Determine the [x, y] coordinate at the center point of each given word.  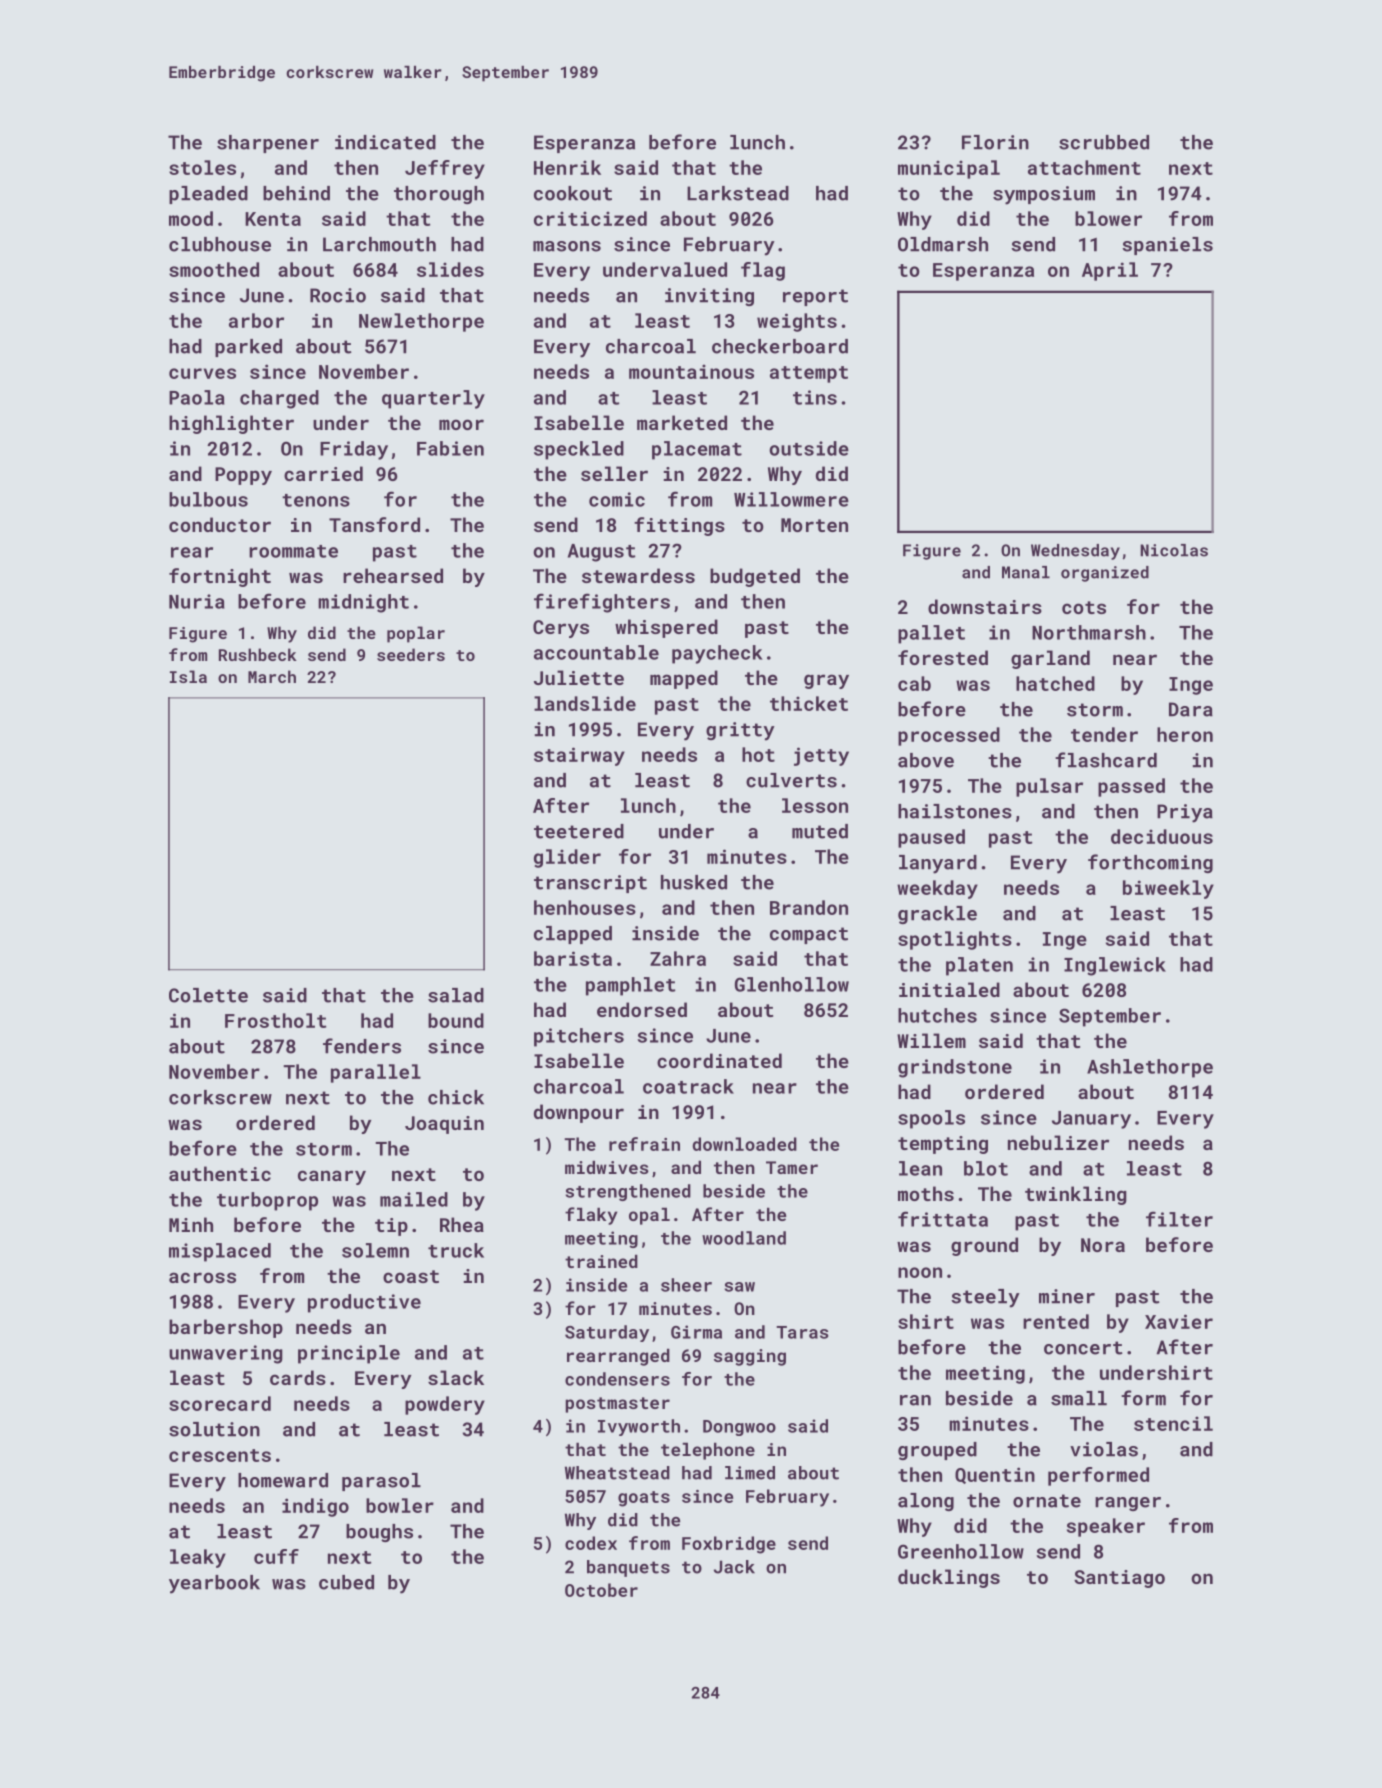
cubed [346, 1582]
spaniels [1167, 246]
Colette [208, 995]
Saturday [607, 1333]
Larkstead [738, 193]
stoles [202, 167]
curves [202, 373]
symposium [1044, 195]
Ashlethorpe [1150, 1068]
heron [1185, 734]
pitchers [579, 1037]
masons [567, 246]
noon [920, 1272]
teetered [579, 831]
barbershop [226, 1328]
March [272, 676]
